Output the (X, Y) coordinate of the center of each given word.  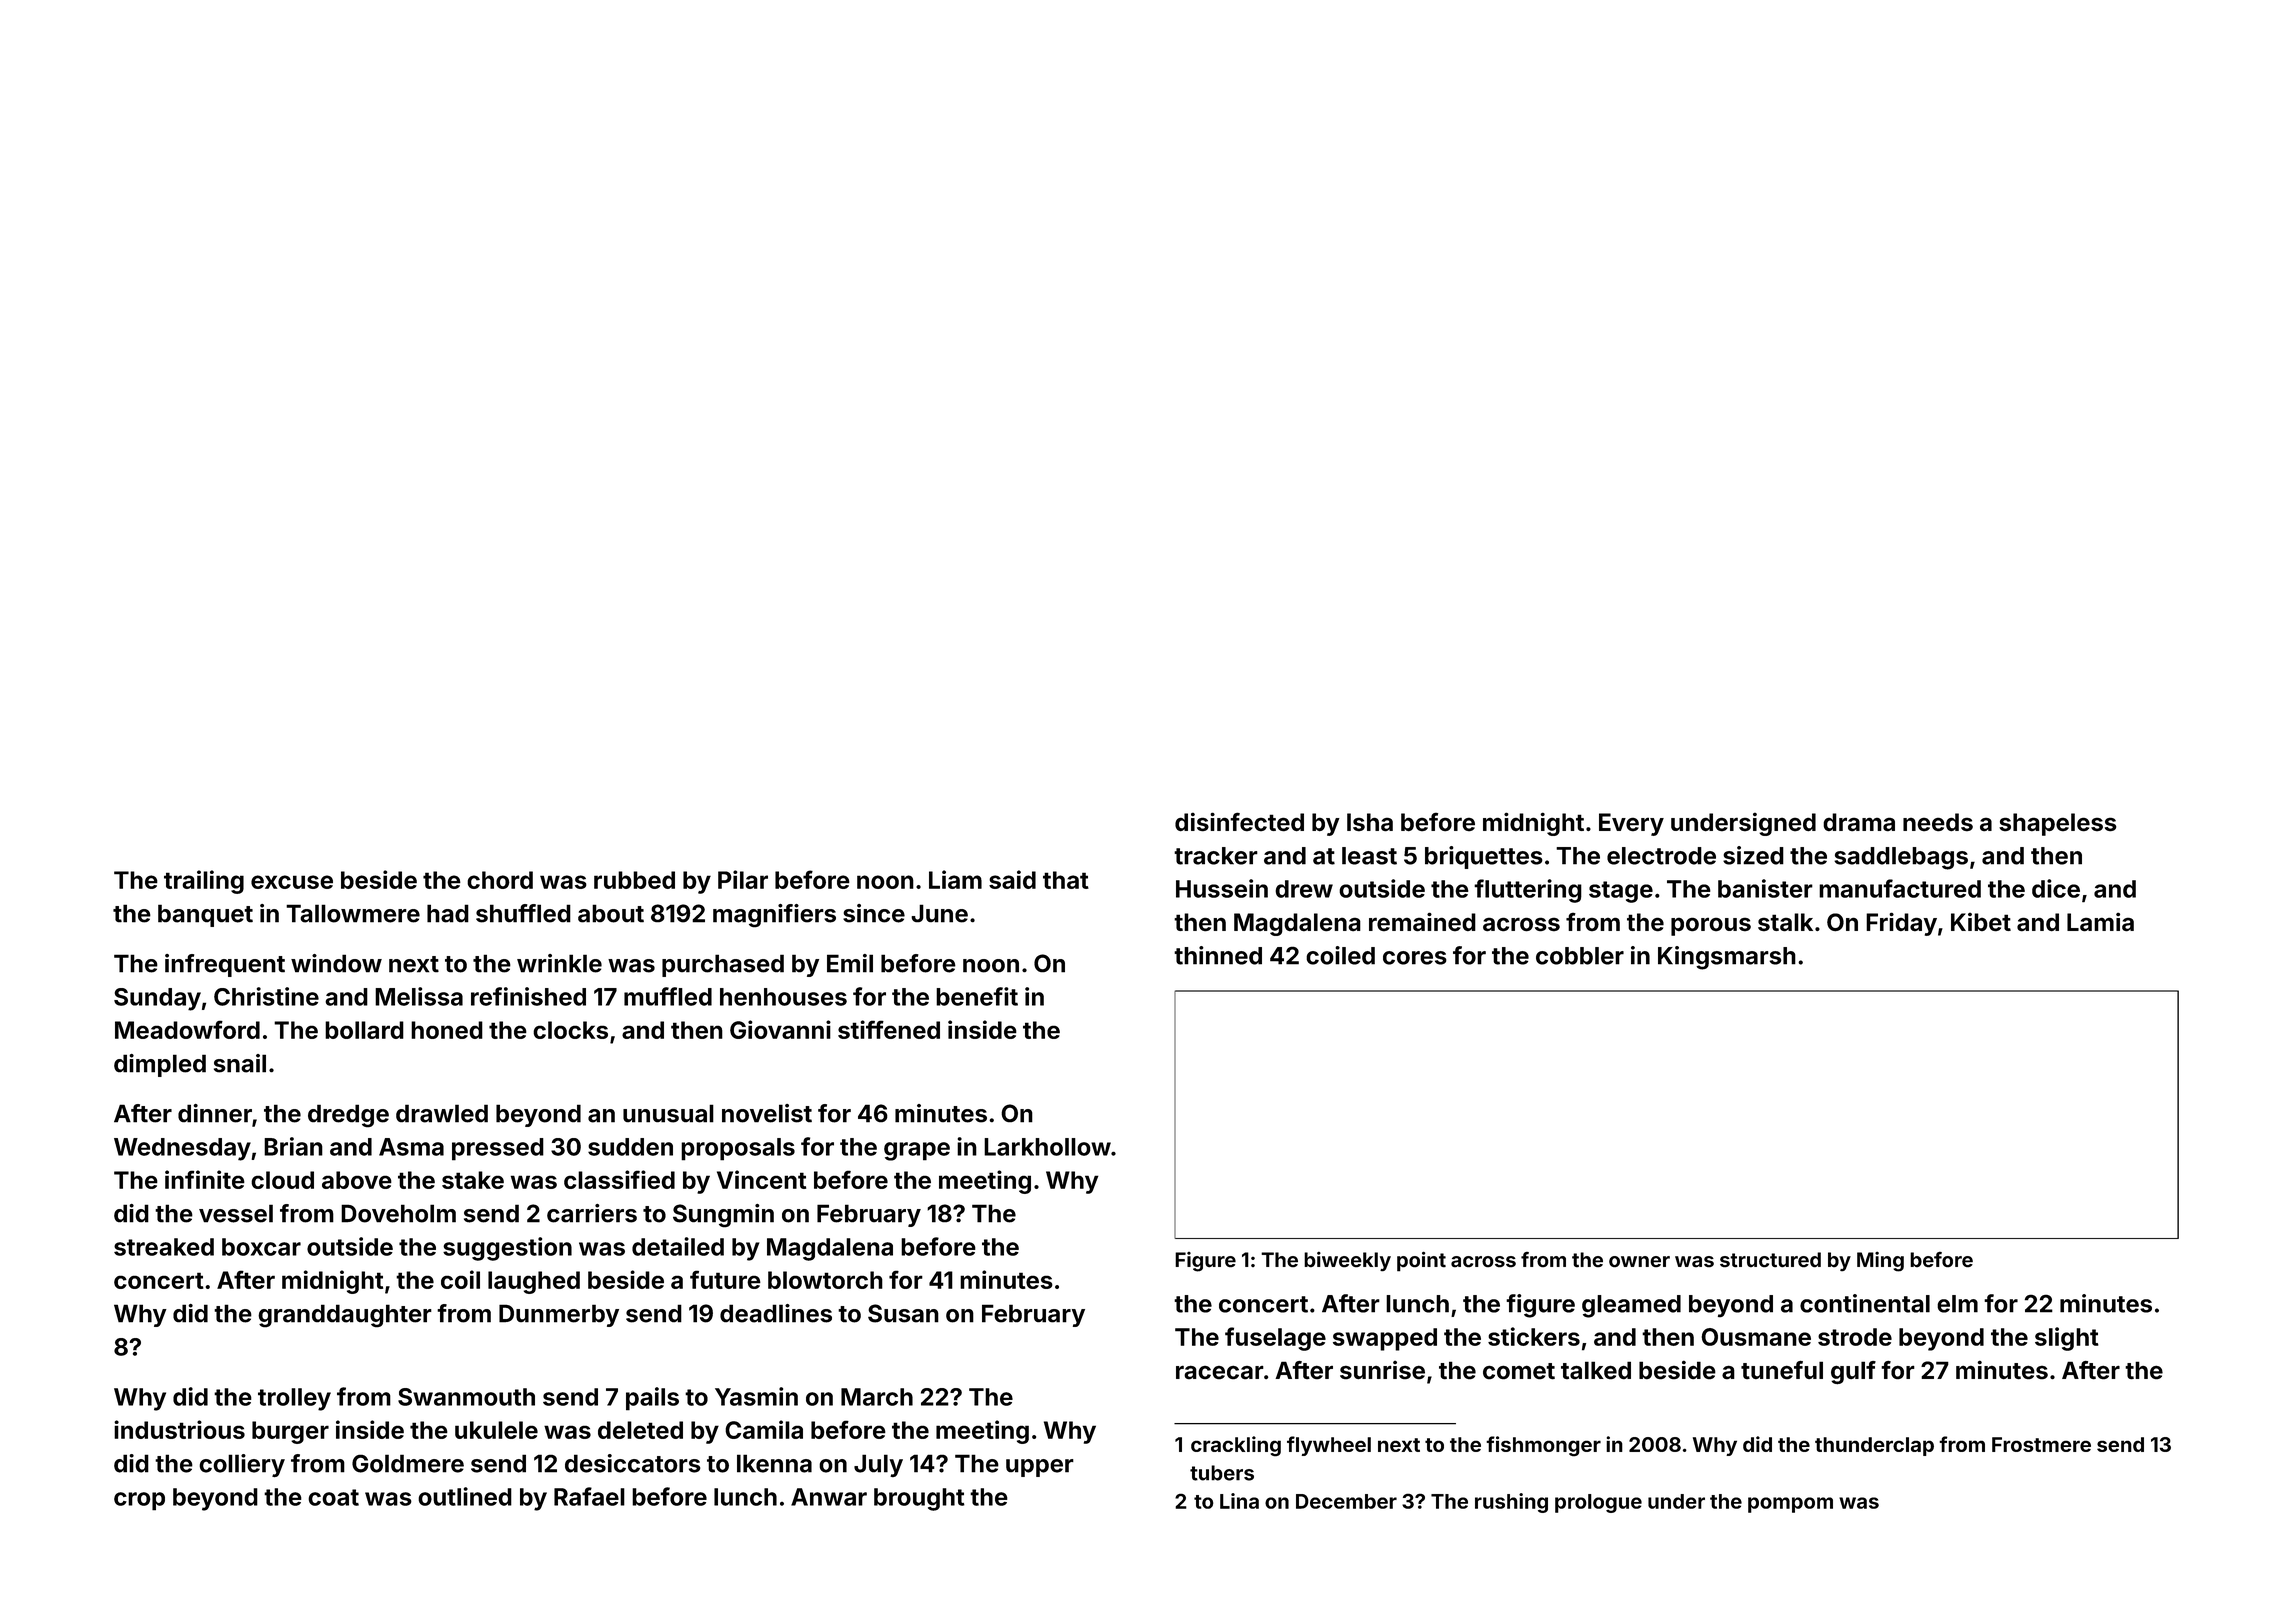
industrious (179, 1429)
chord (500, 880)
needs (1938, 822)
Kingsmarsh (1727, 958)
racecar (1220, 1372)
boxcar (261, 1247)
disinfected (1239, 822)
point (1421, 1261)
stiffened (889, 1029)
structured (1770, 1260)
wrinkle (559, 963)
